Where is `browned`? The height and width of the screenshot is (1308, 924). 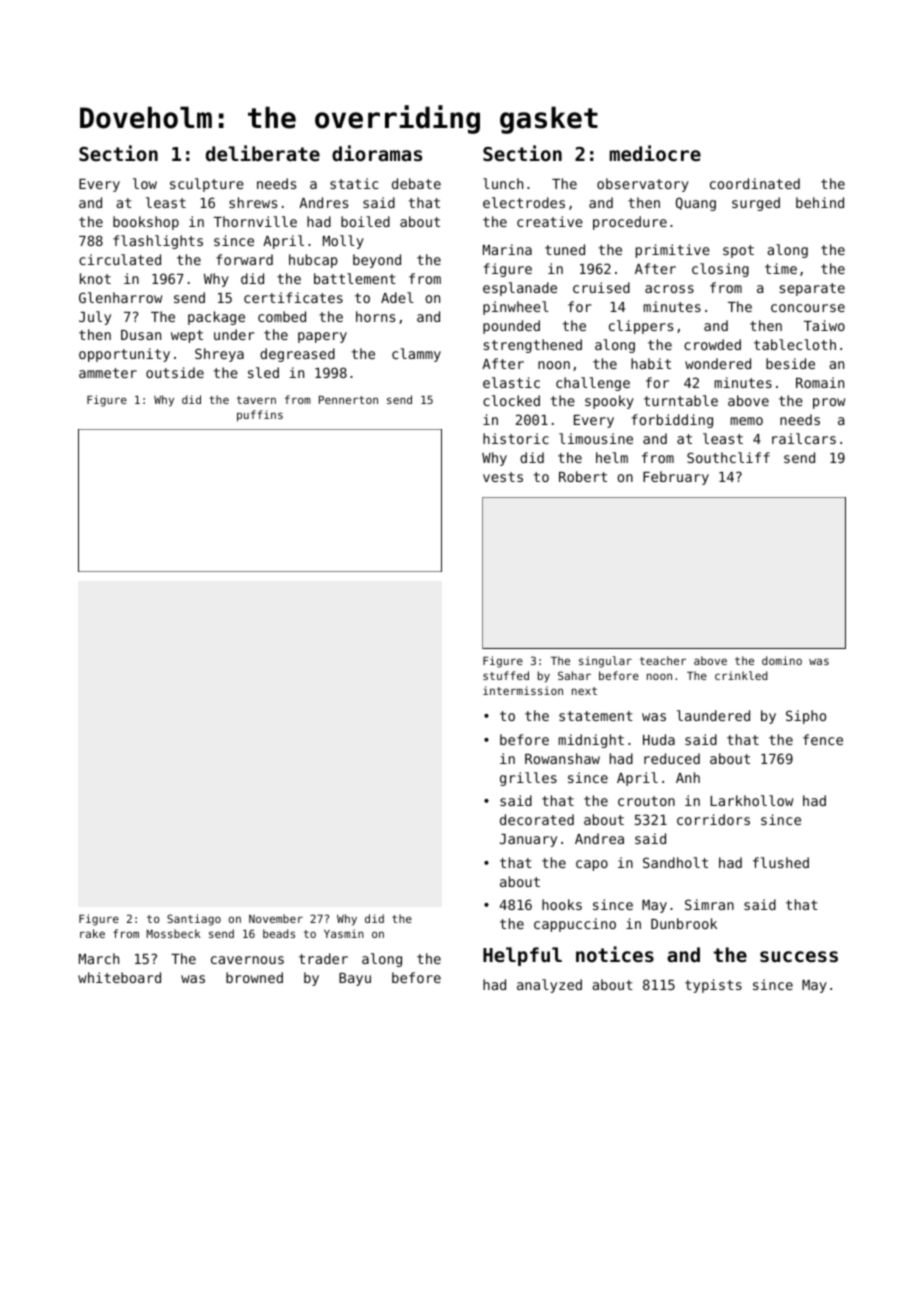
browned is located at coordinates (254, 977).
